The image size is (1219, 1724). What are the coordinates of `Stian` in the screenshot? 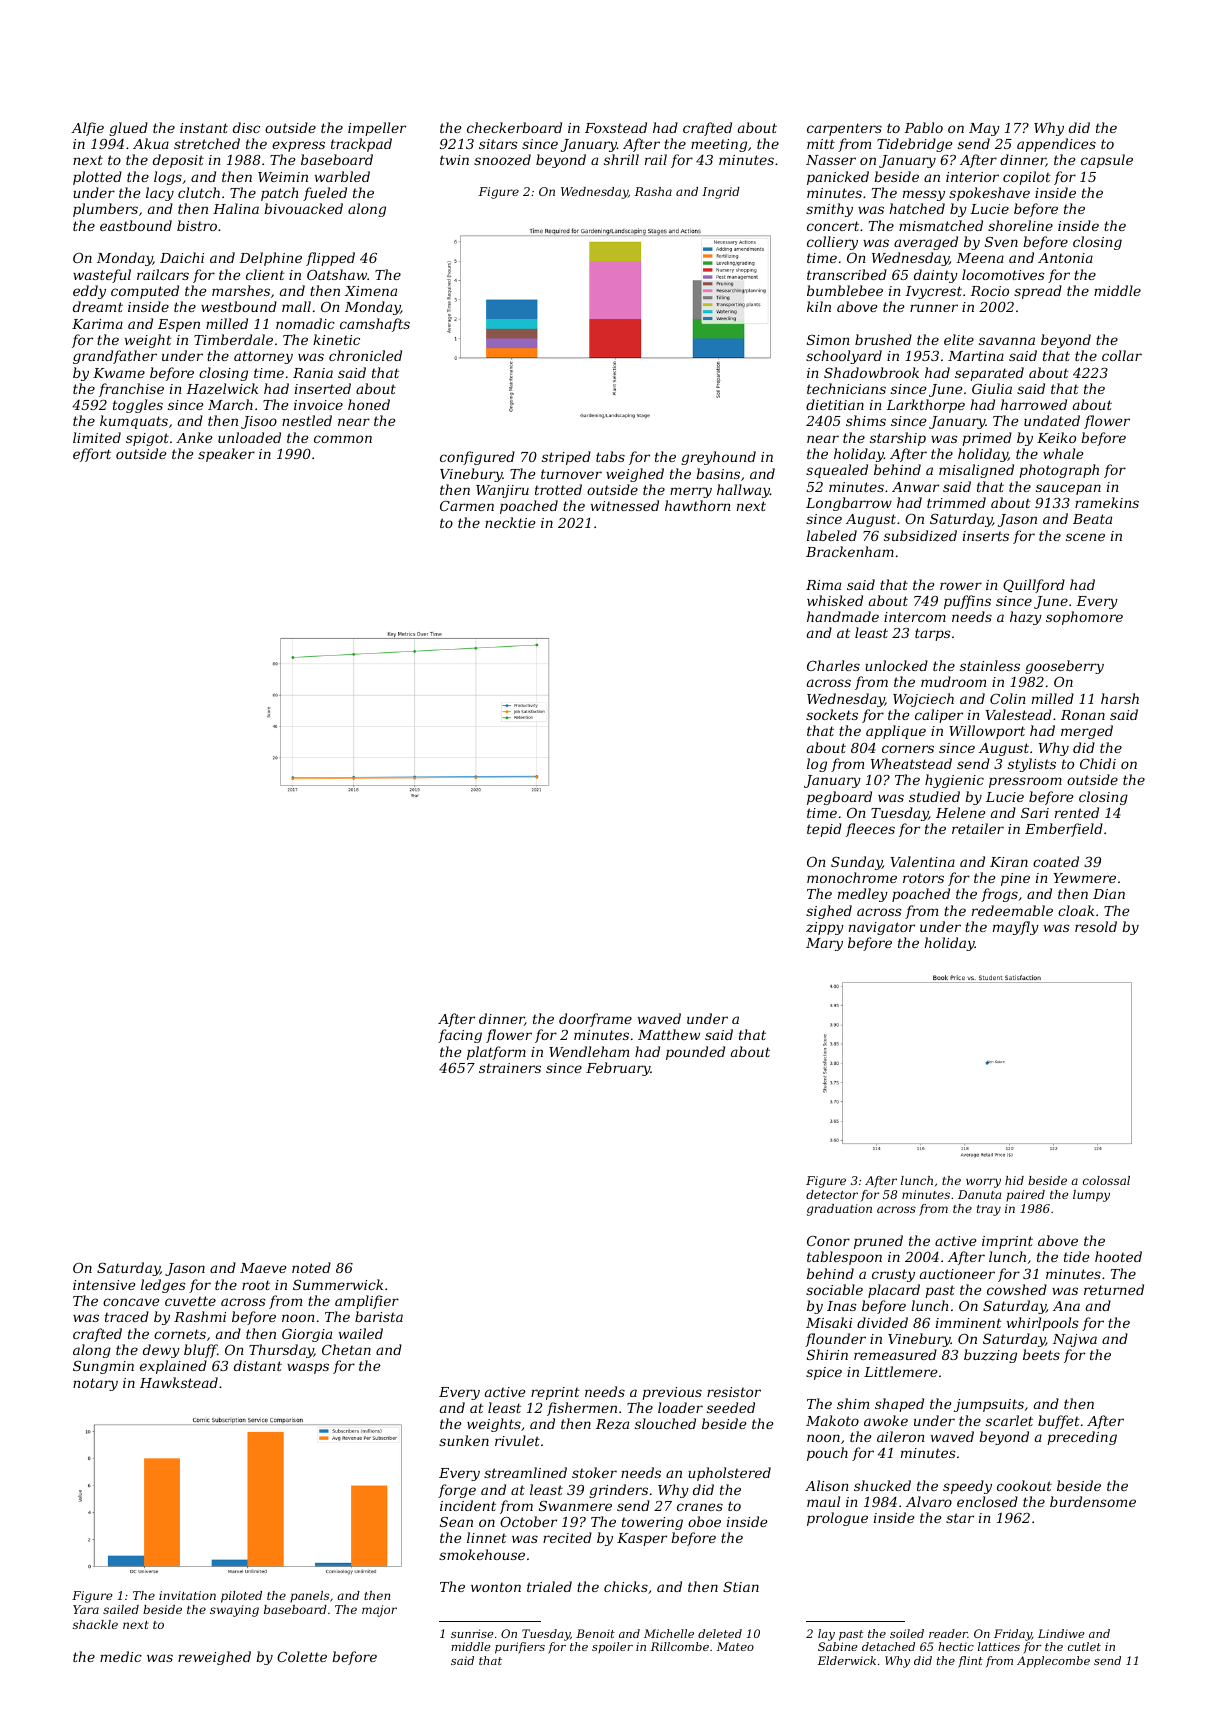 It's located at (741, 1587).
